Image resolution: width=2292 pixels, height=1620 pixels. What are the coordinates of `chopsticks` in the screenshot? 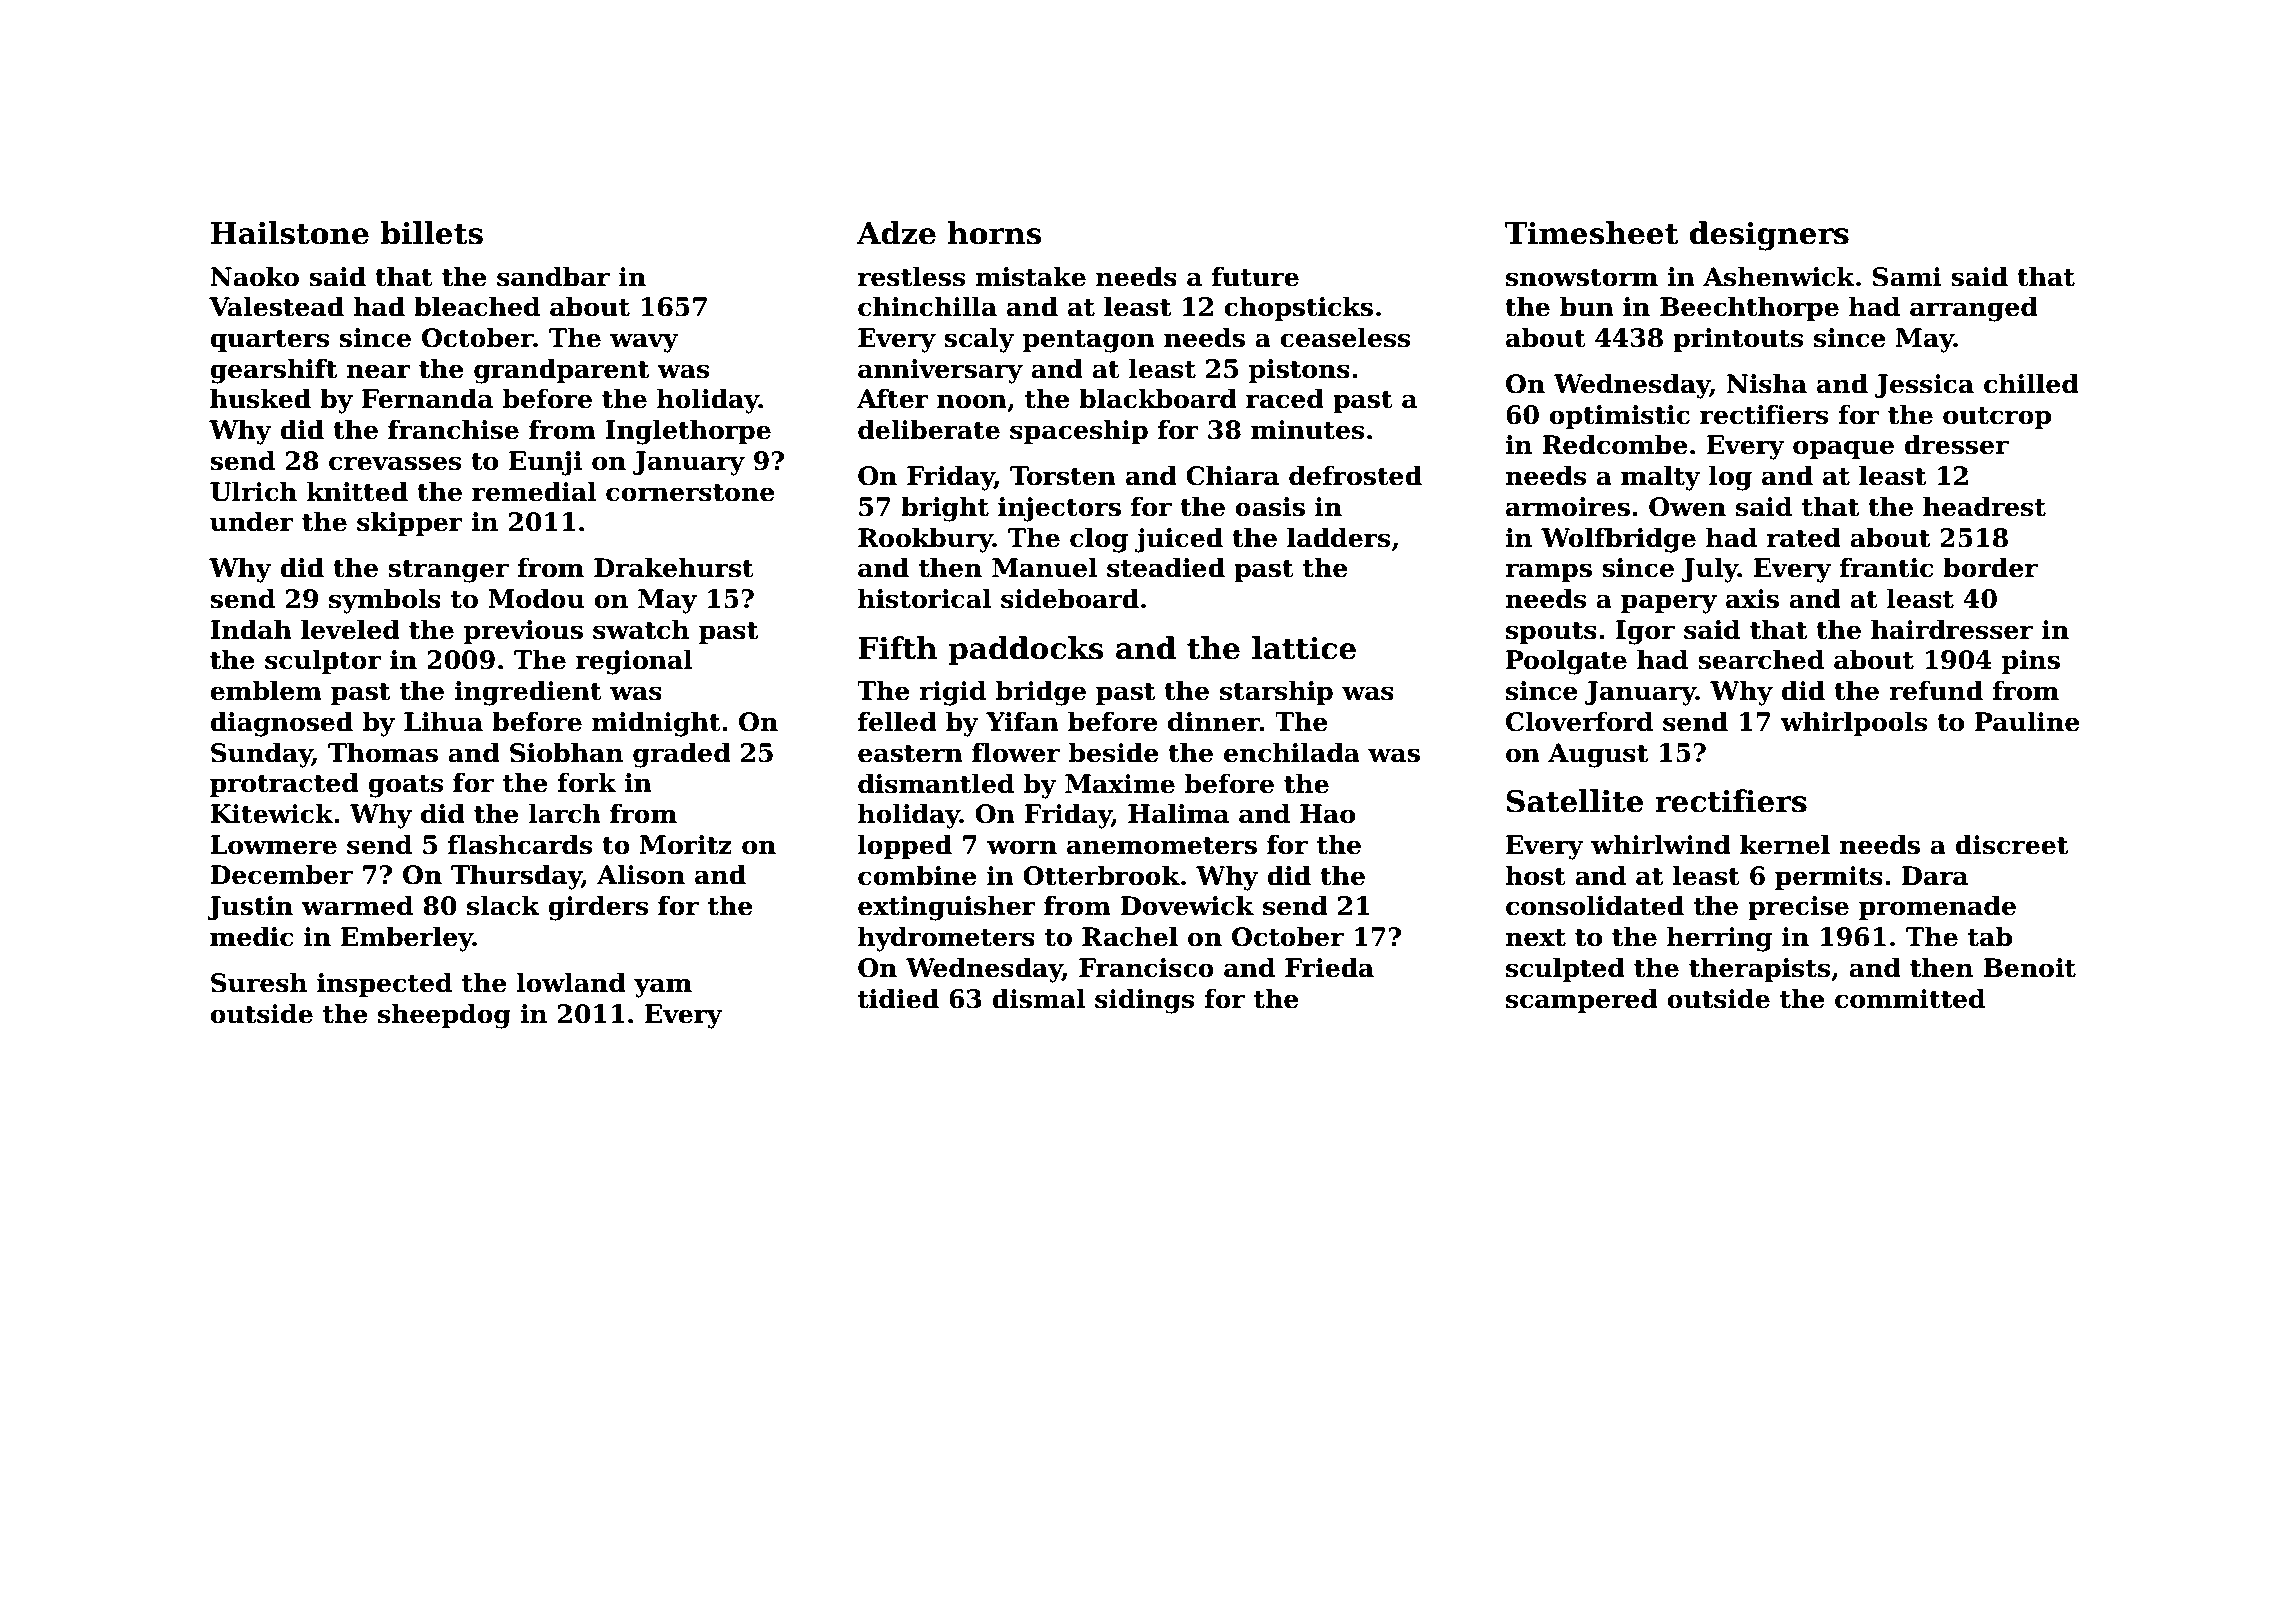 It's located at (1298, 308).
